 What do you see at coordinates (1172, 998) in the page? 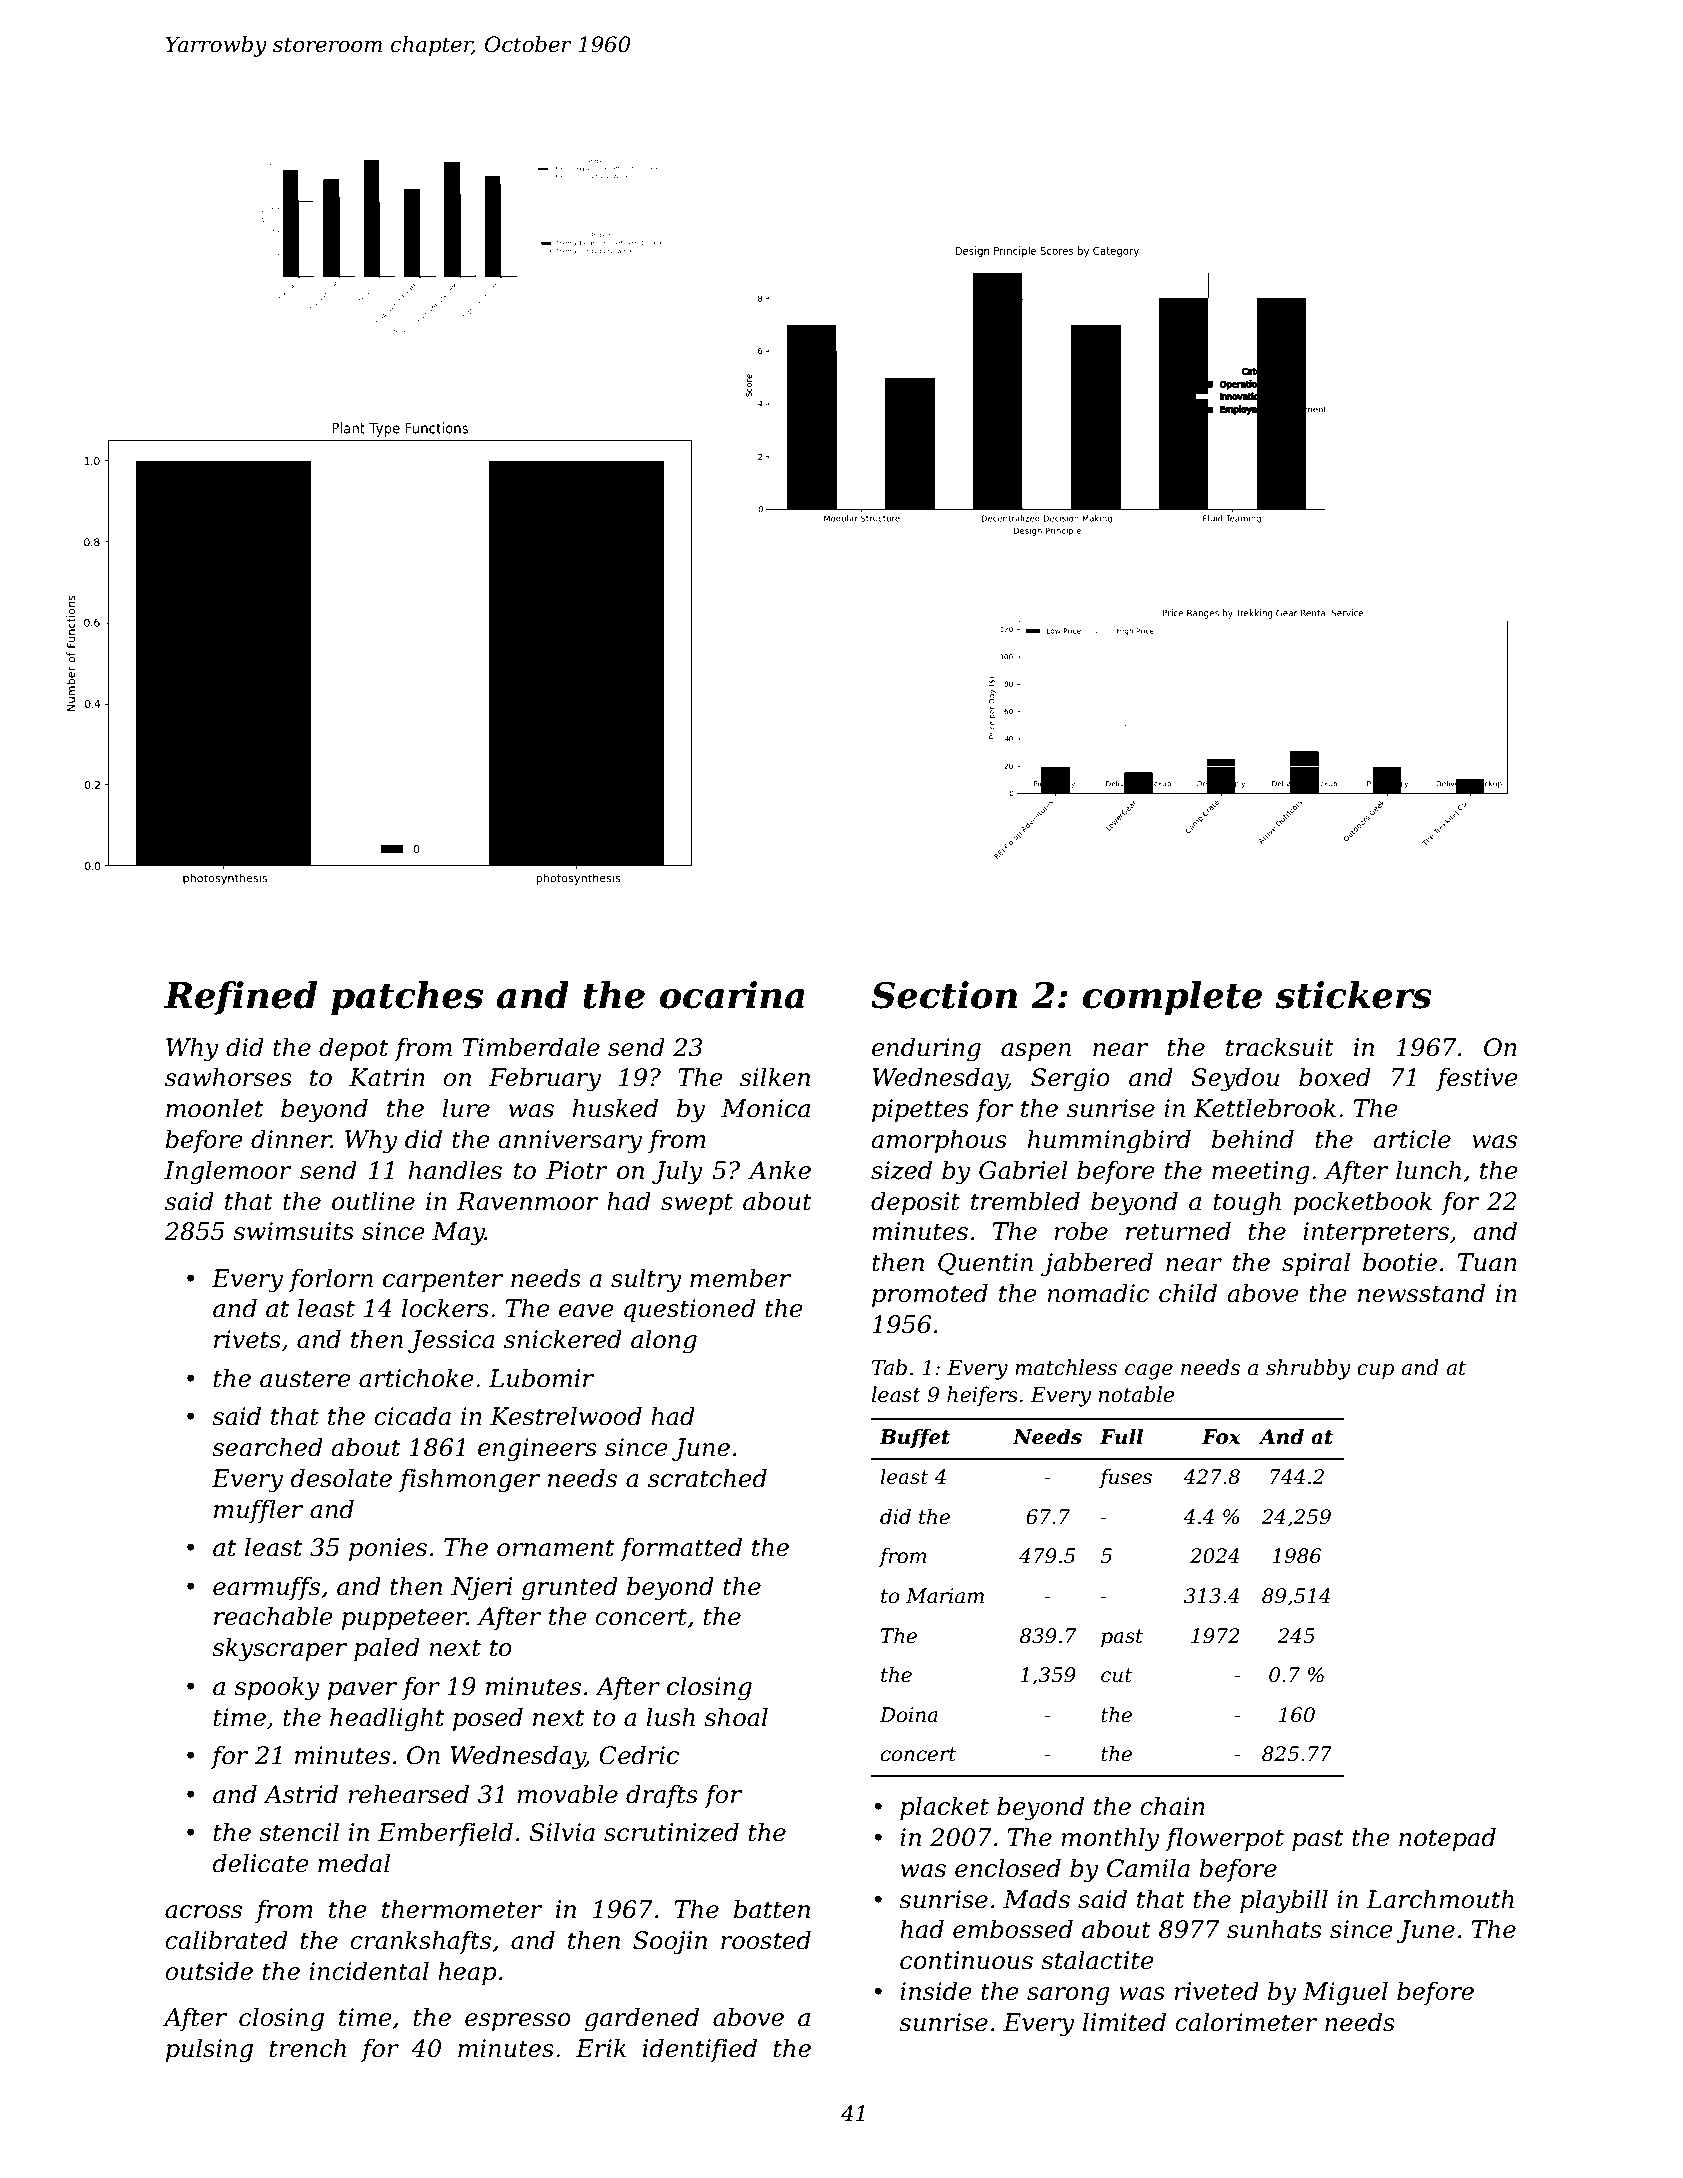
I see `complete` at bounding box center [1172, 998].
